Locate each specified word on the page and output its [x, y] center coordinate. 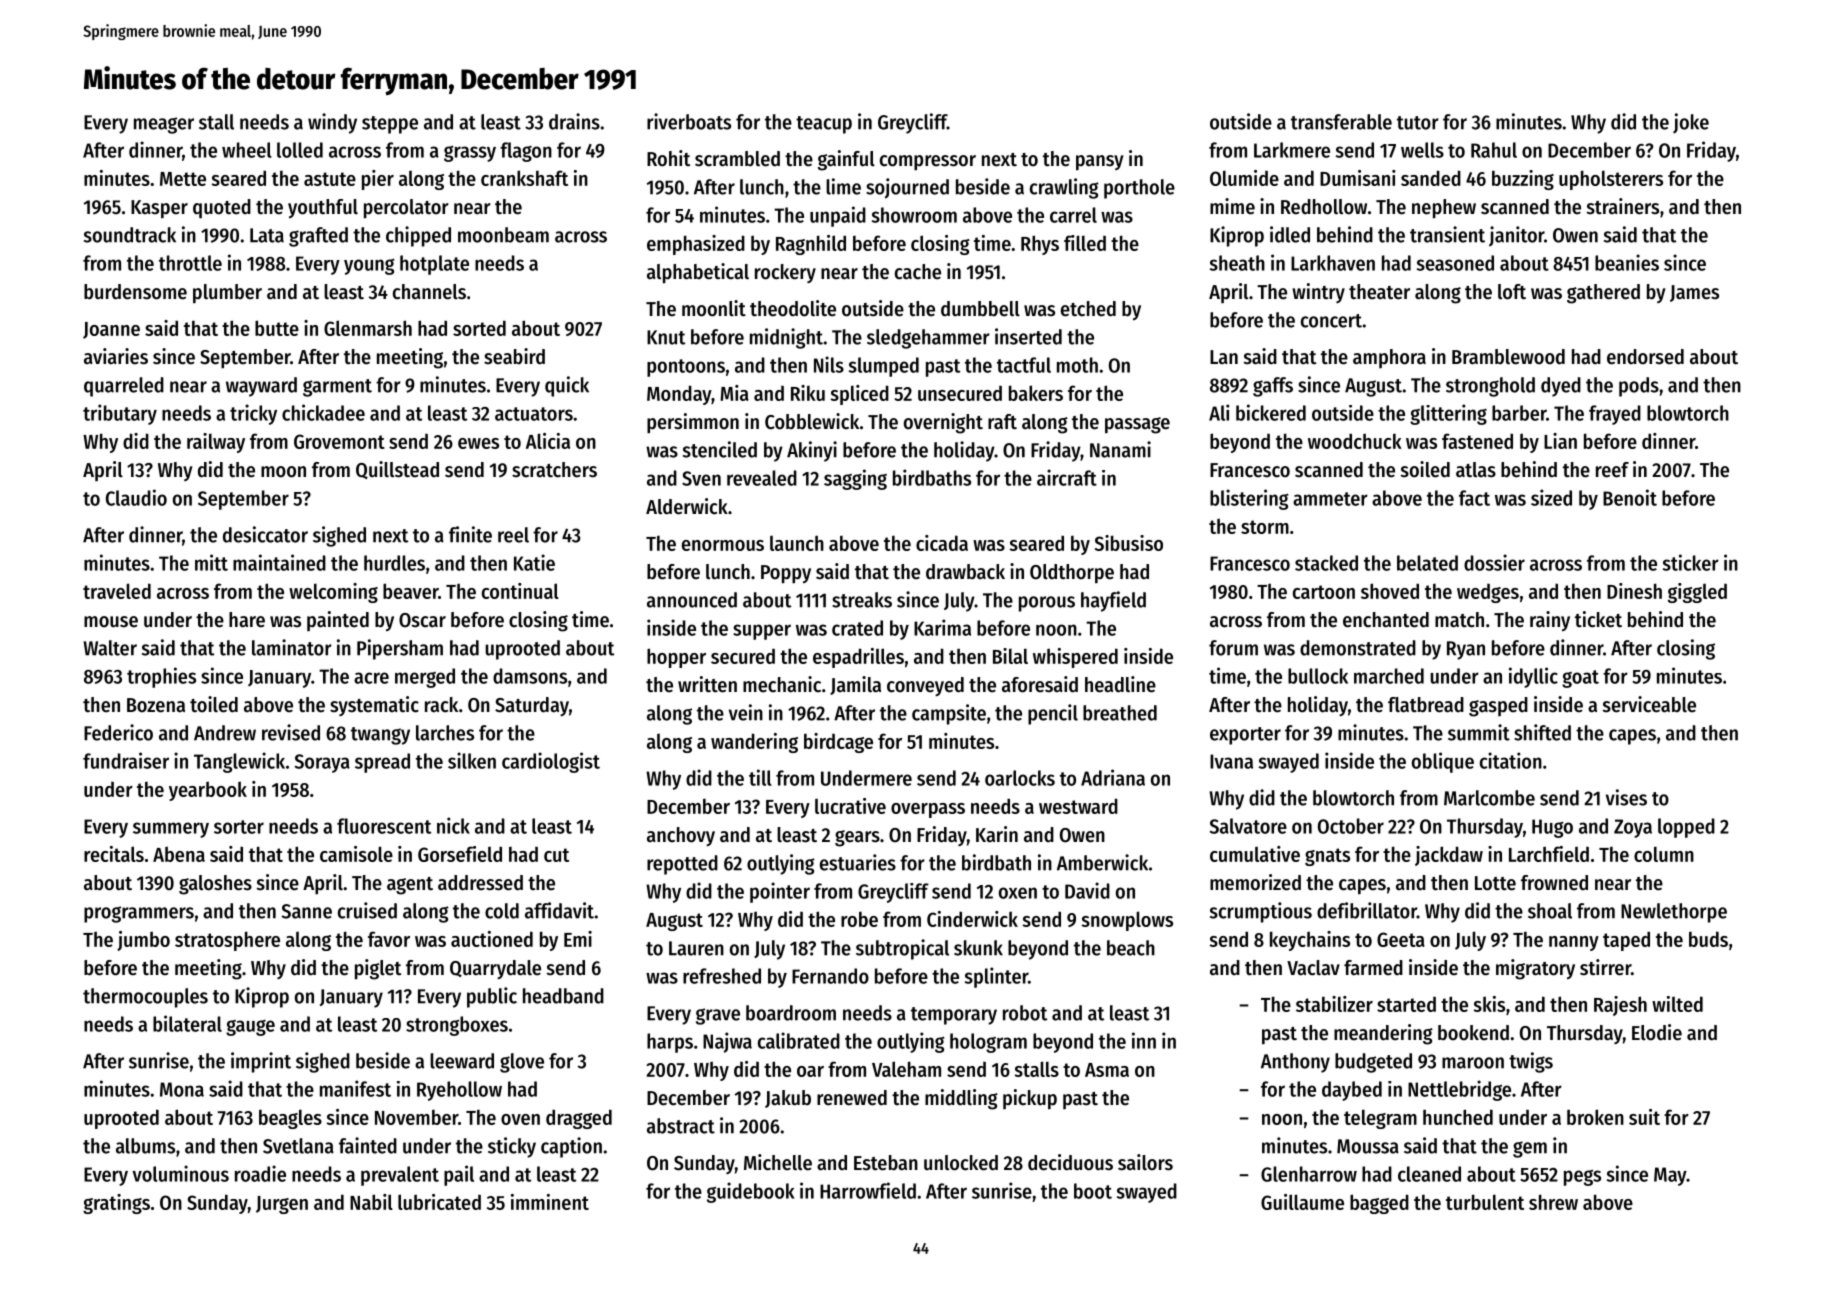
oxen [1018, 893]
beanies [1627, 262]
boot [1093, 1191]
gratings [116, 1204]
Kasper [159, 209]
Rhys [1040, 245]
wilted [1677, 1004]
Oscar [422, 620]
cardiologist [551, 762]
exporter [1245, 736]
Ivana [1231, 761]
